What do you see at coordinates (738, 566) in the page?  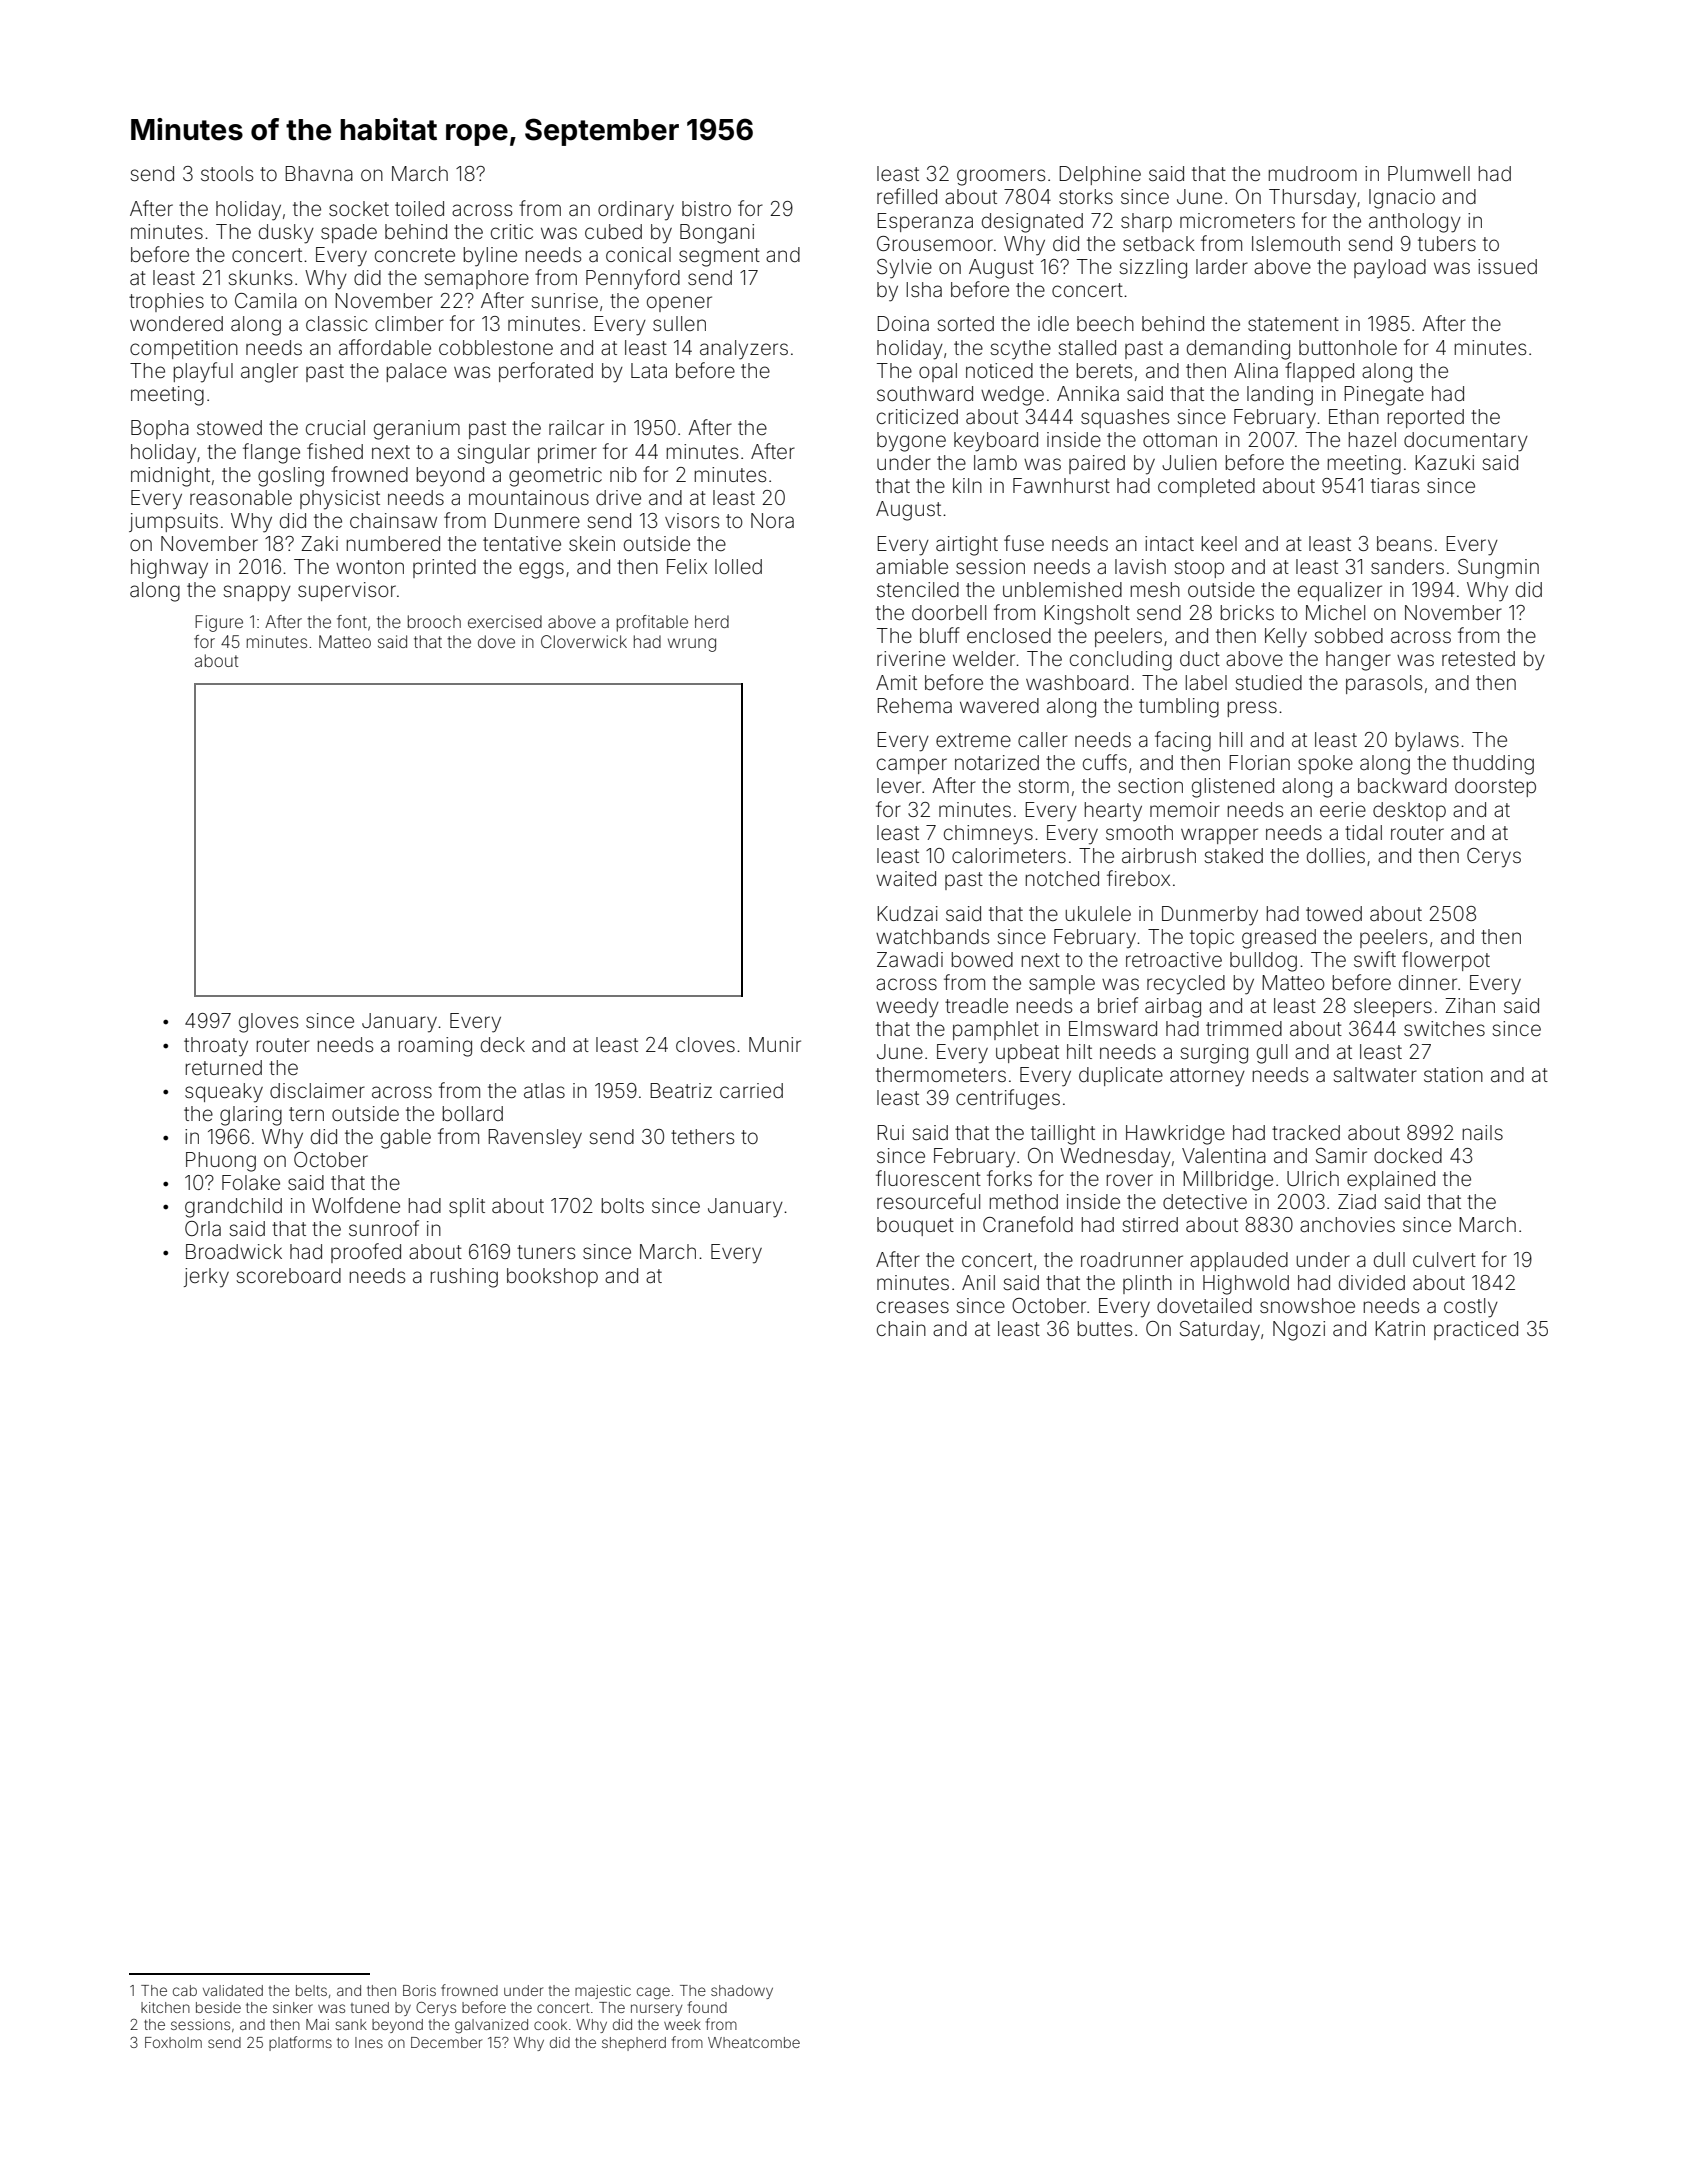 I see `lolled` at bounding box center [738, 566].
